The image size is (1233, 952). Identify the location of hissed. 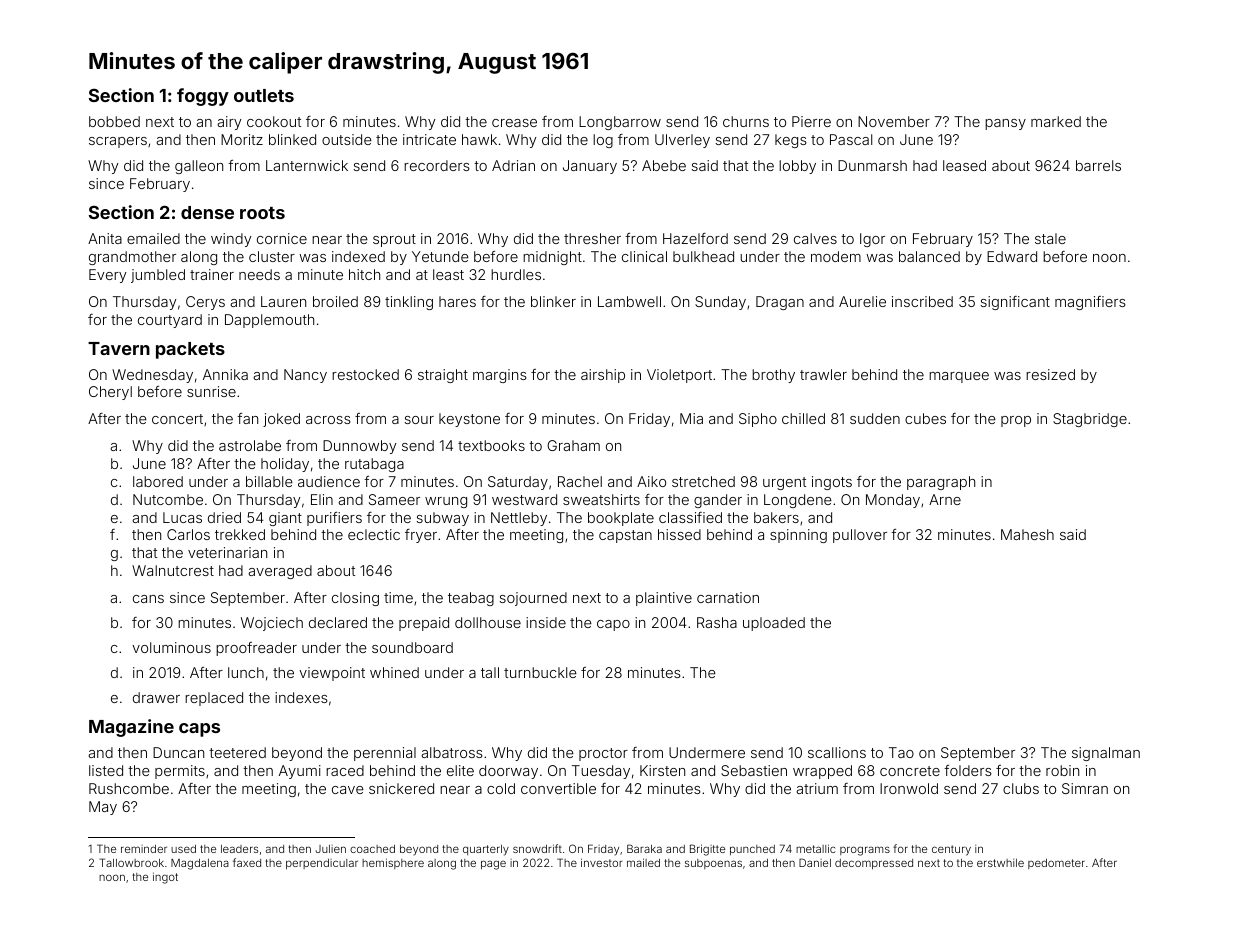
(679, 534).
